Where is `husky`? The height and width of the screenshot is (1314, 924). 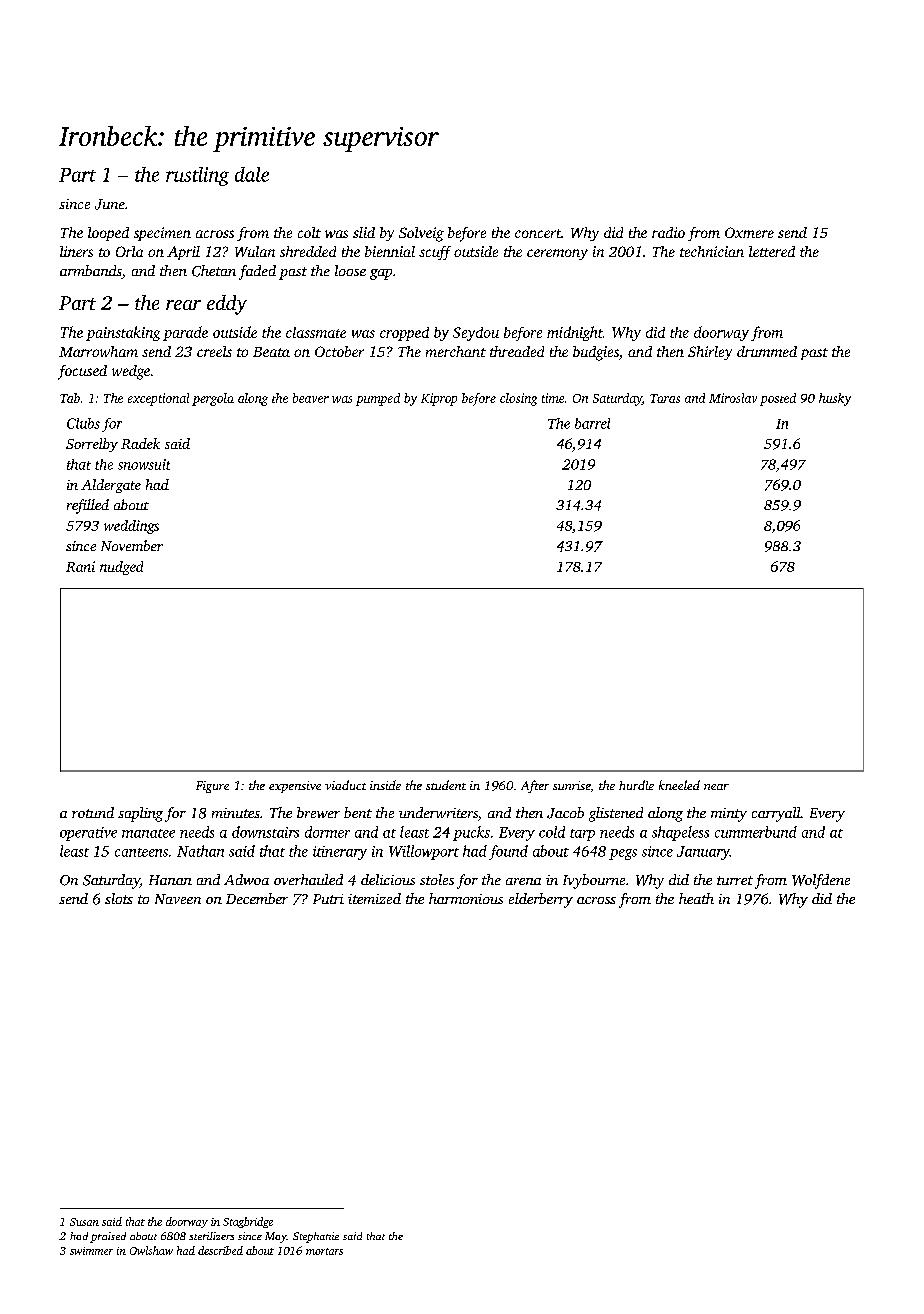
husky is located at coordinates (835, 399).
